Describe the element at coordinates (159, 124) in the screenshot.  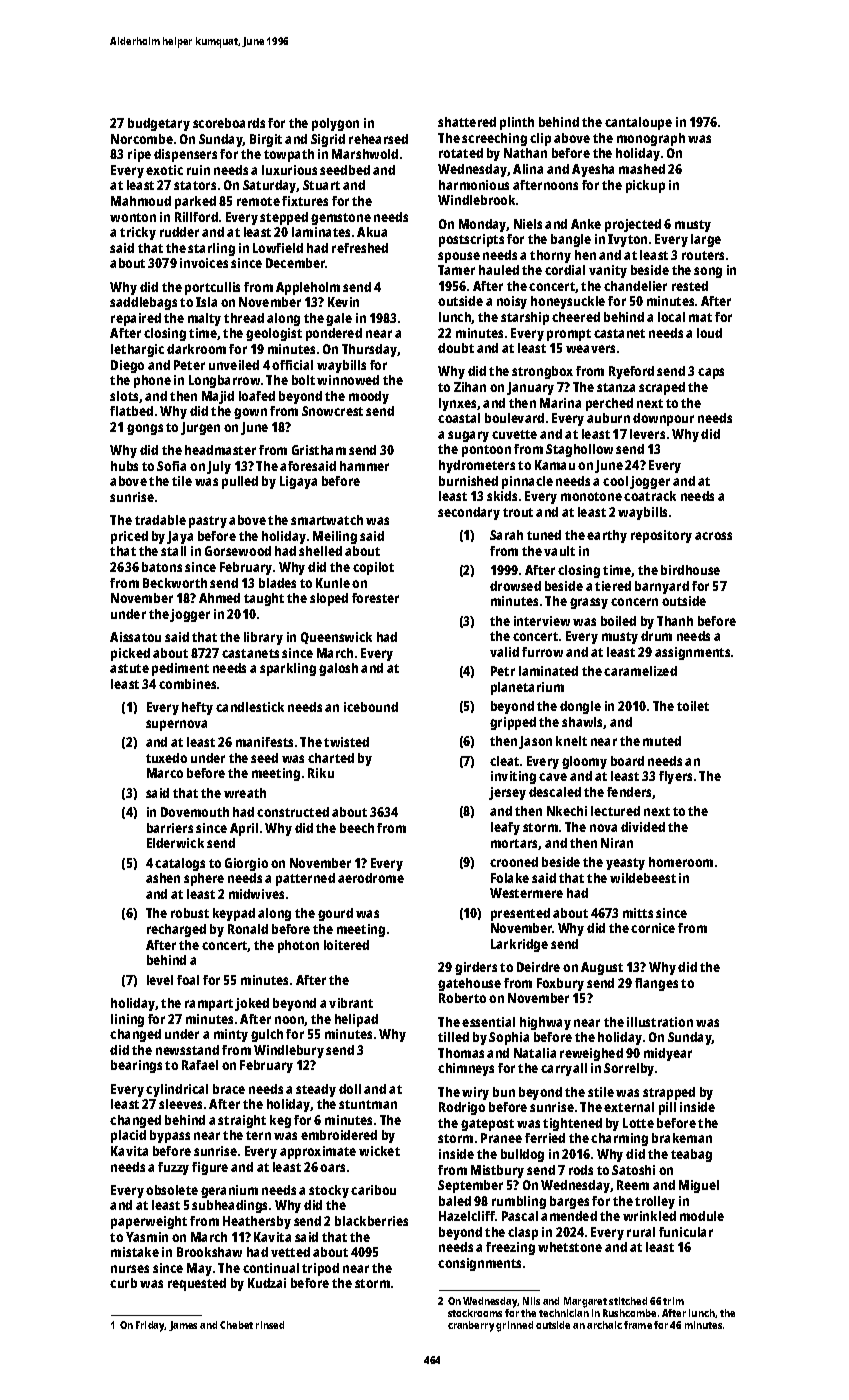
I see `budgetary` at that location.
